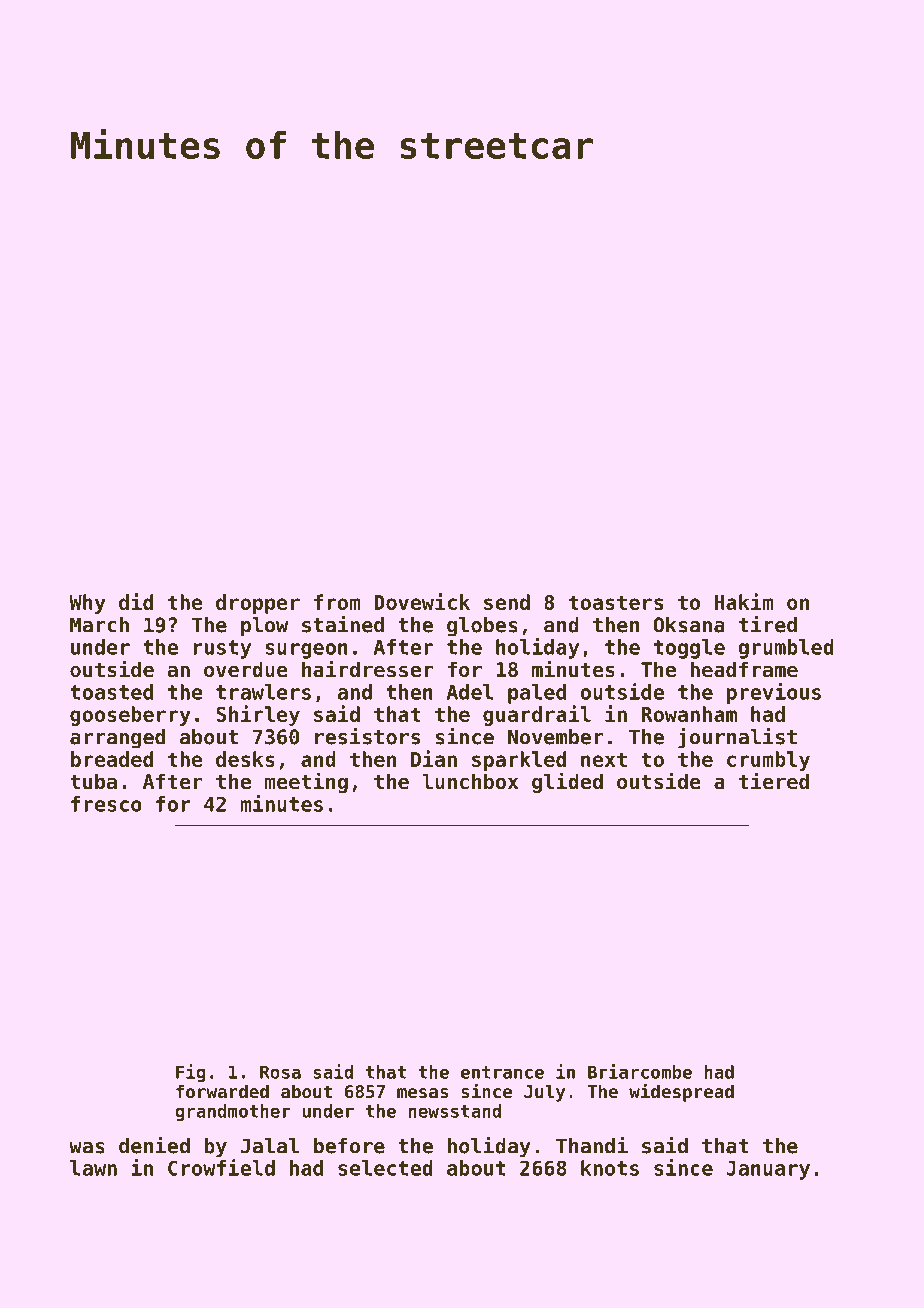 This image has width=924, height=1308. What do you see at coordinates (190, 1073) in the image?
I see `Fig` at bounding box center [190, 1073].
